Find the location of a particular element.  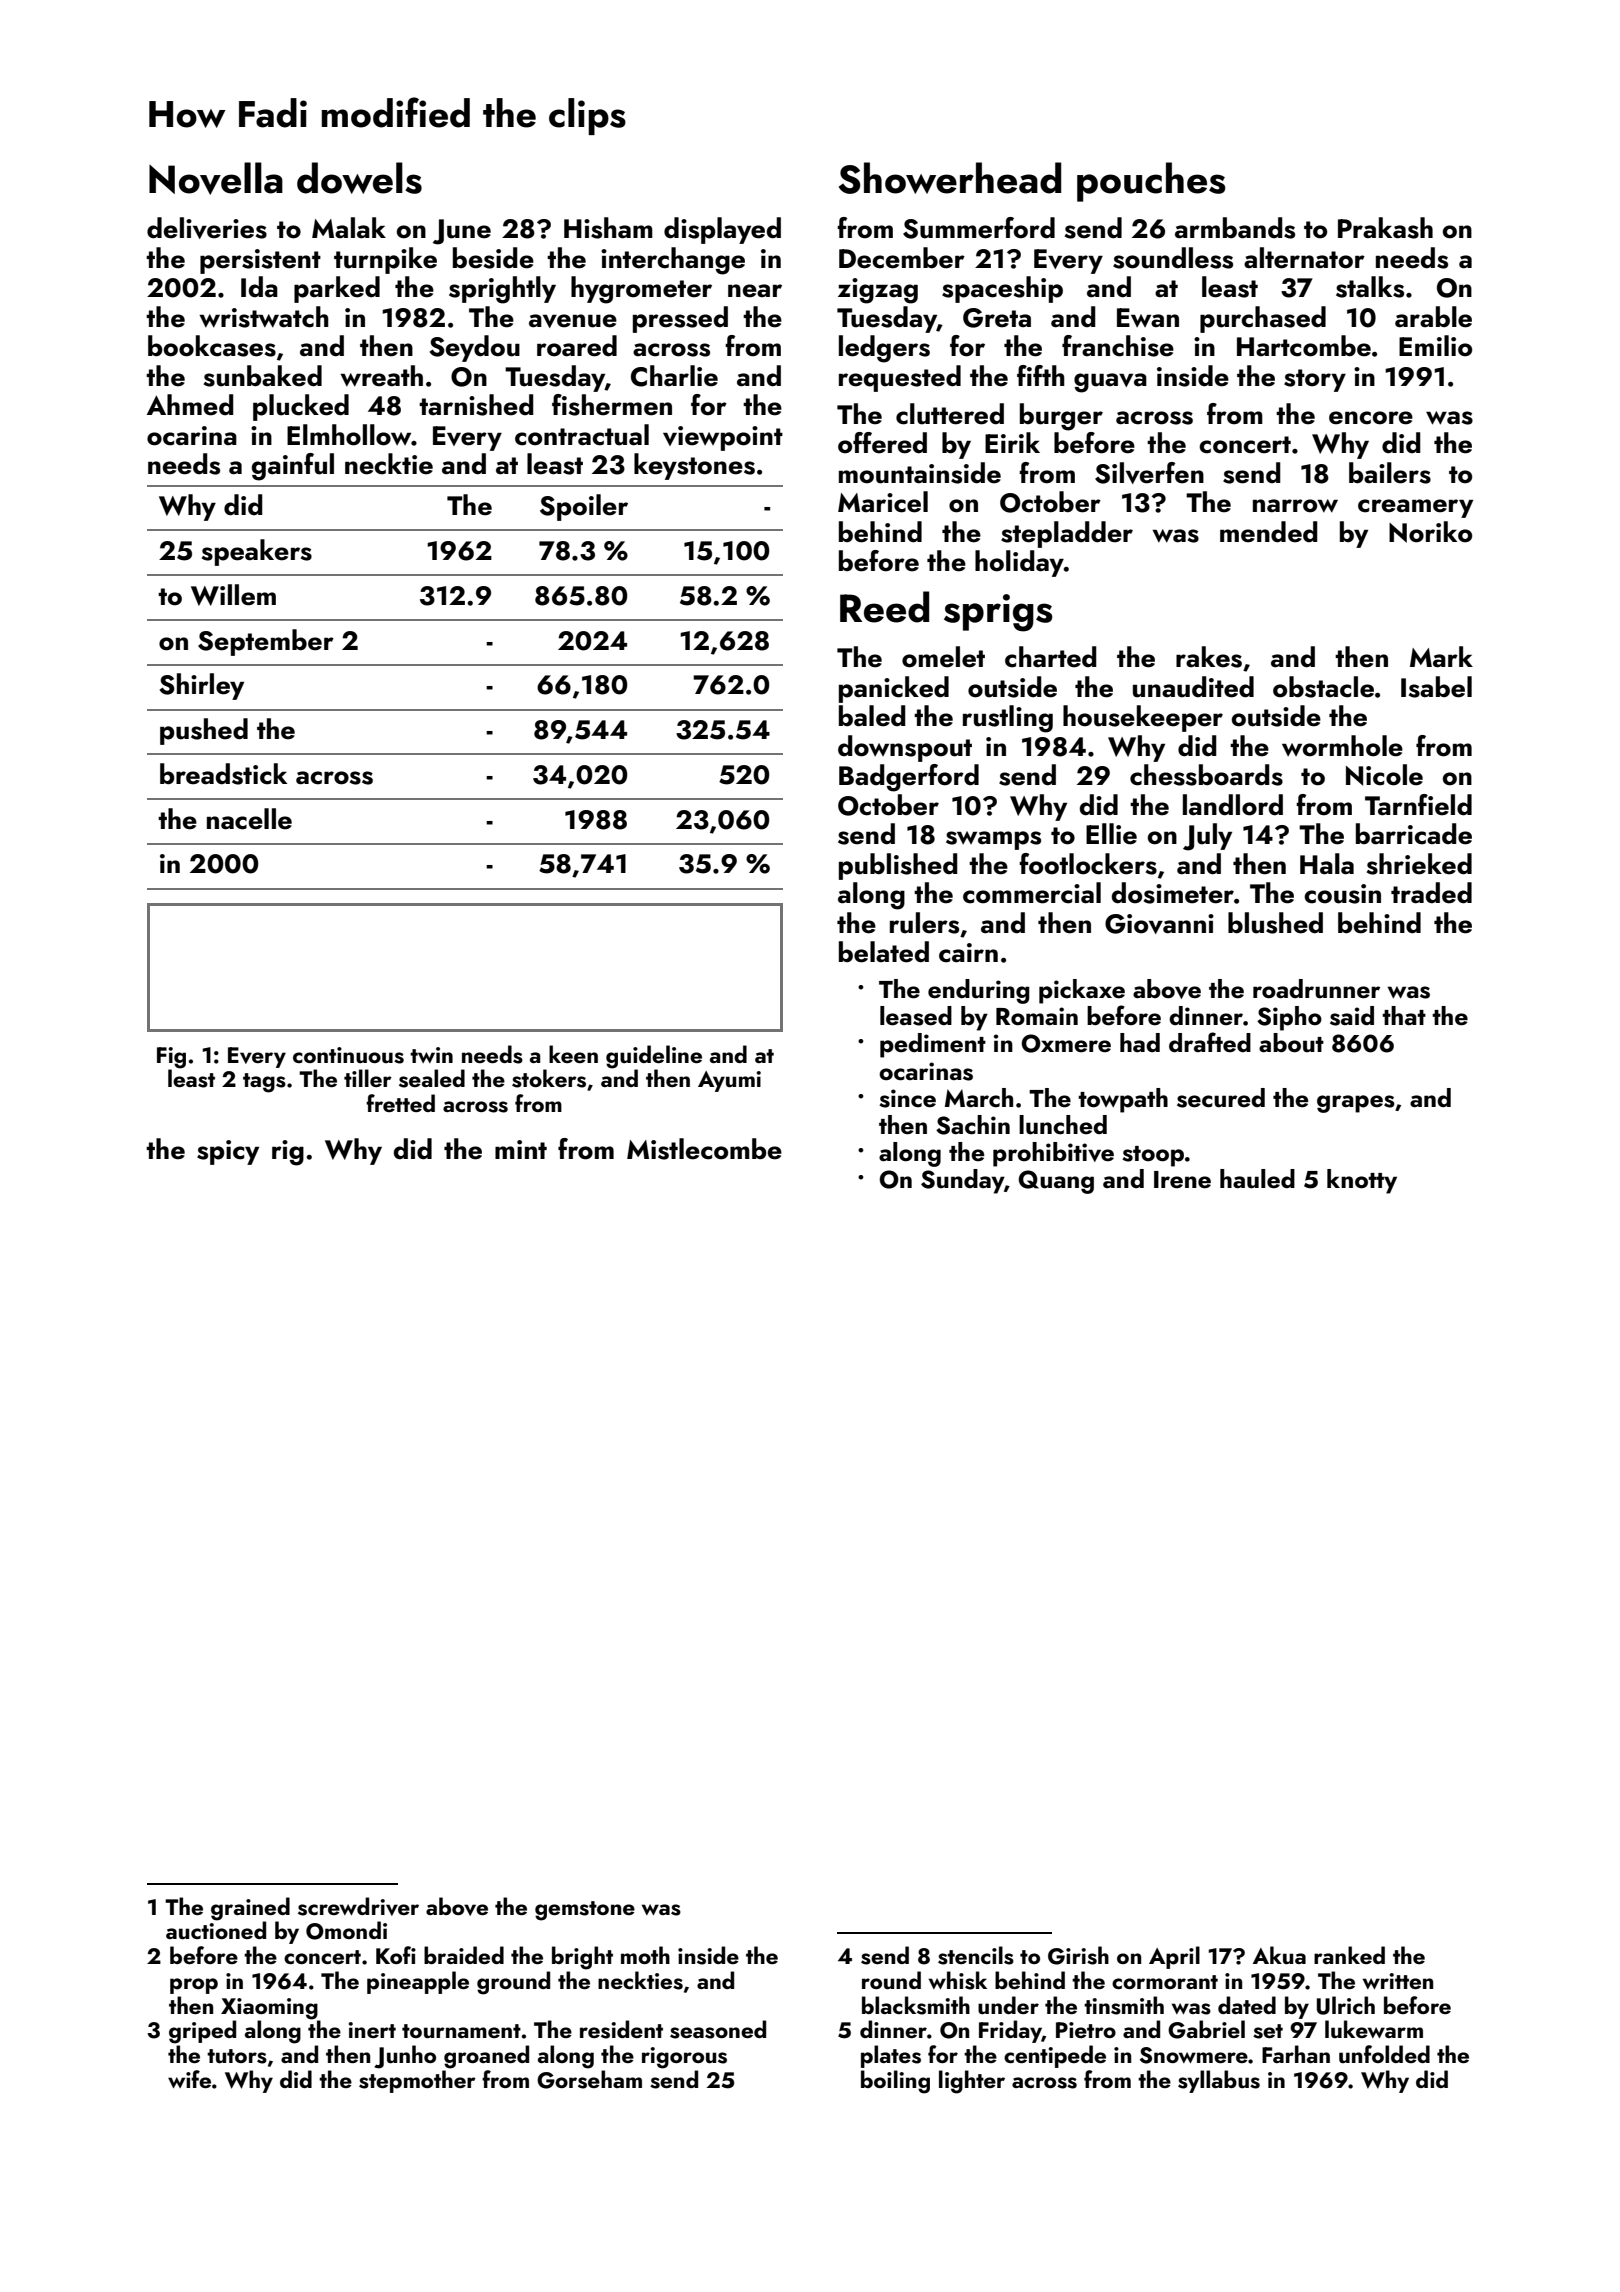

Elmhollow is located at coordinates (349, 435).
